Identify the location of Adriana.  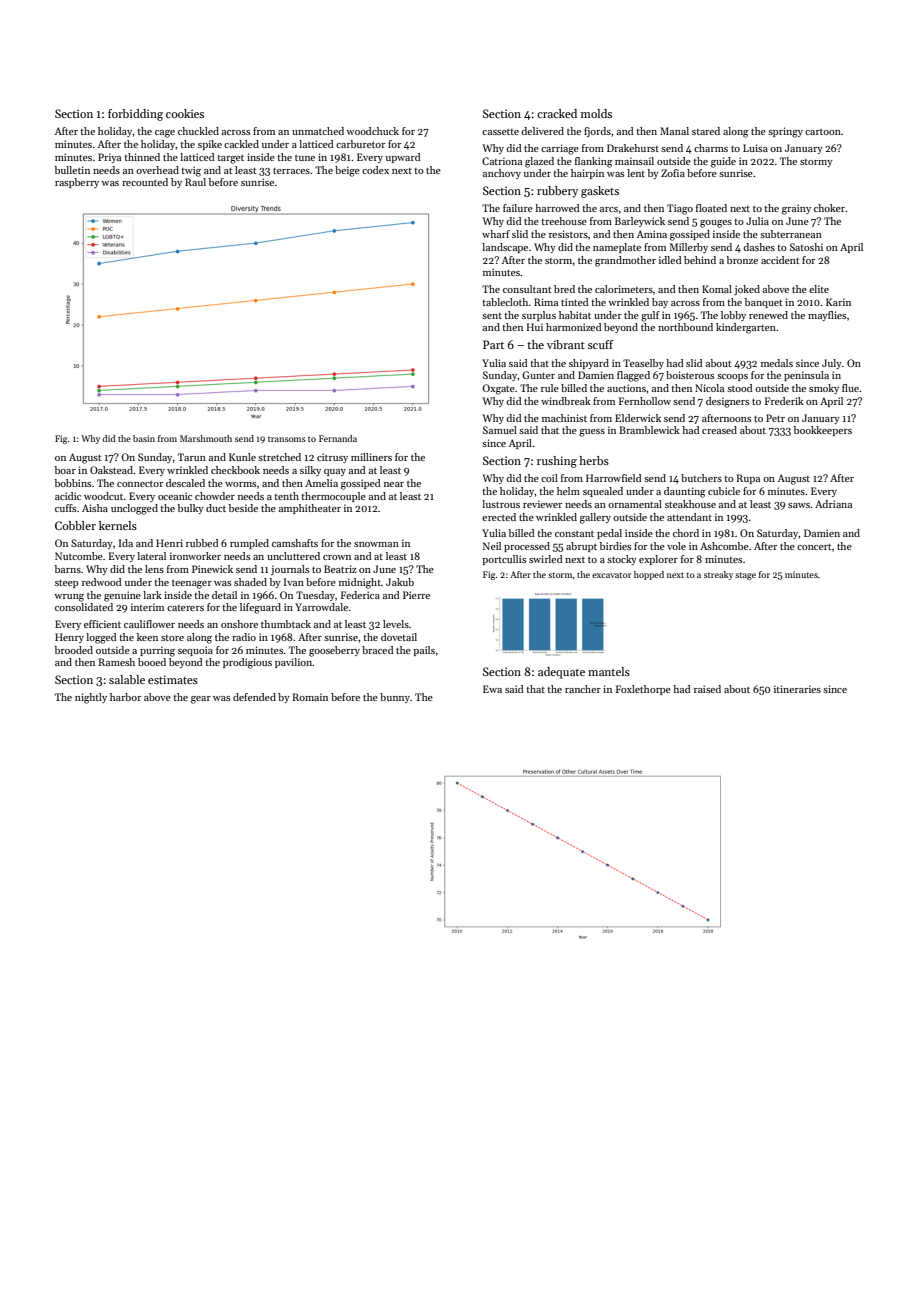
(833, 504).
